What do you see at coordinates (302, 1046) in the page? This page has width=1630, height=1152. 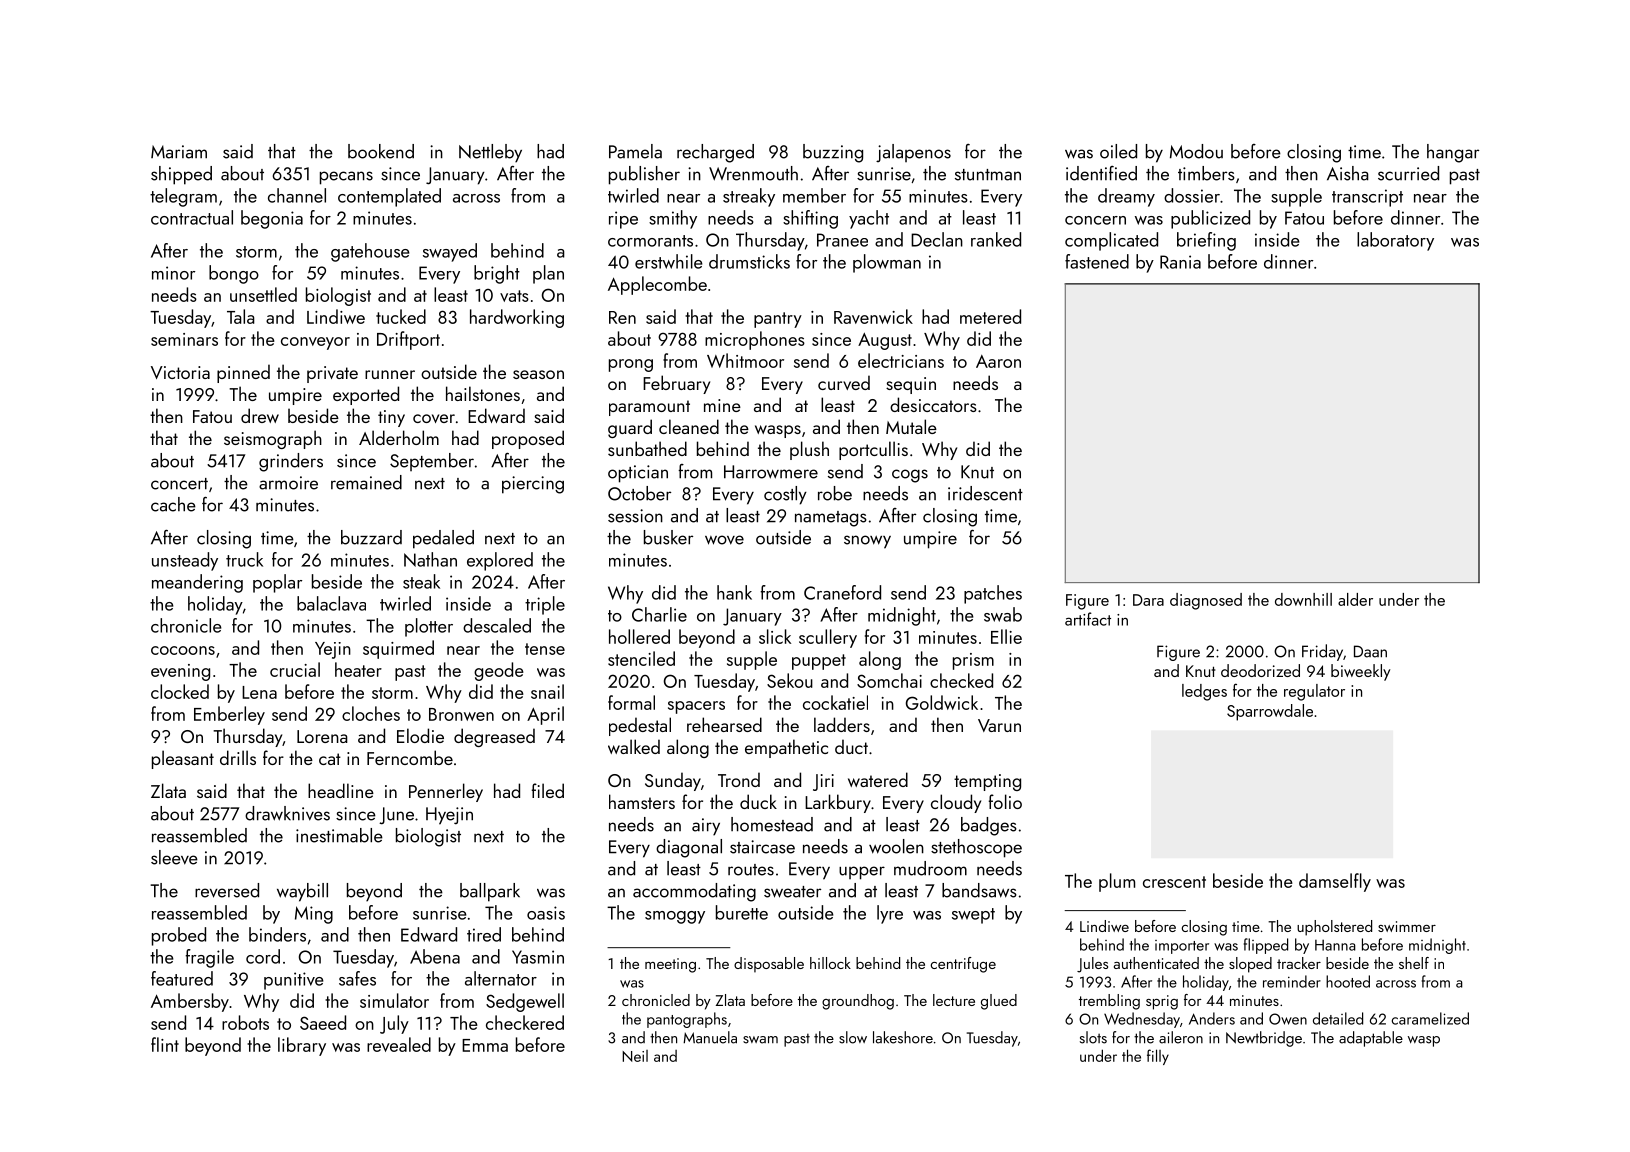 I see `library` at bounding box center [302, 1046].
